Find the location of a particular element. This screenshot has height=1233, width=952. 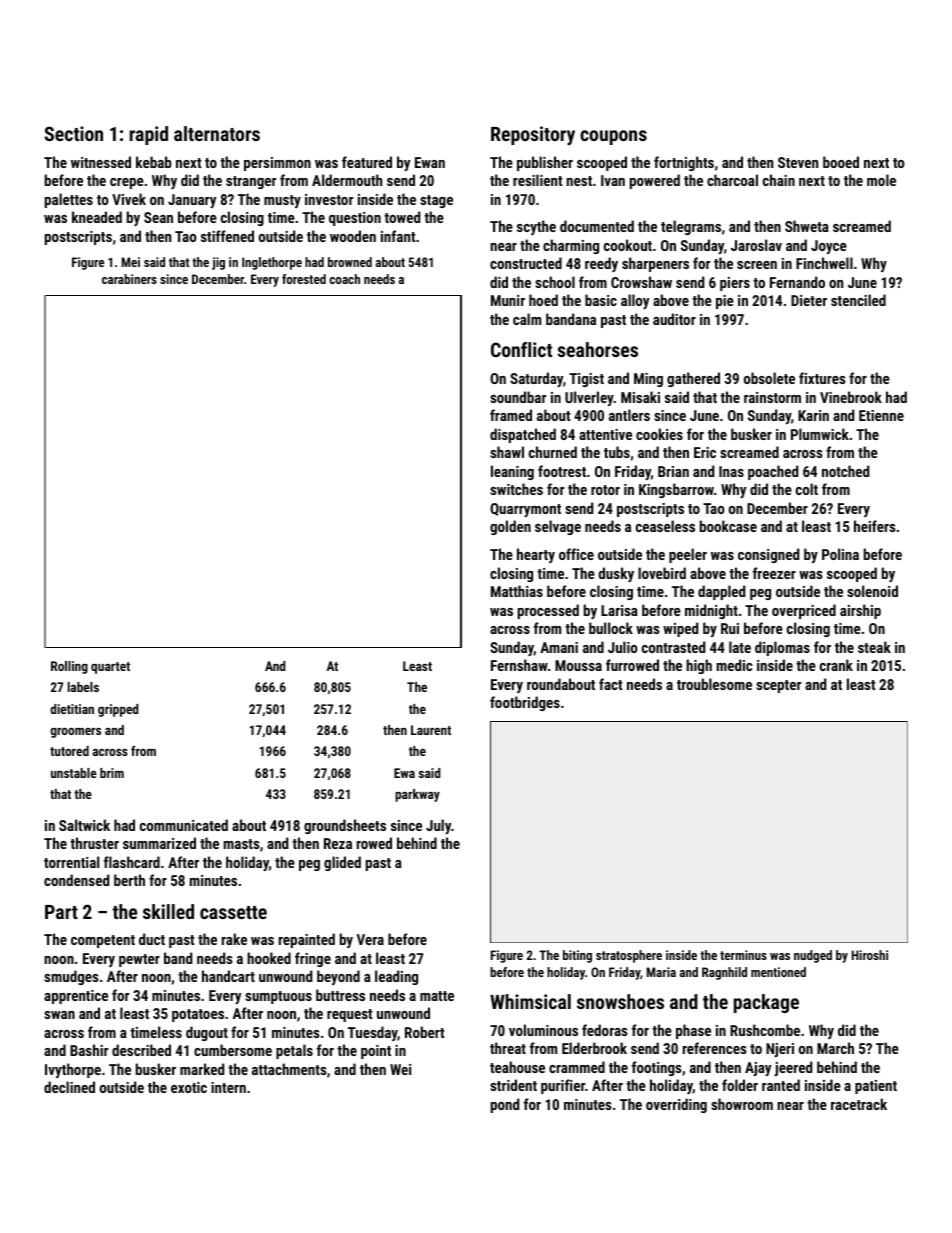

quartet is located at coordinates (110, 668).
